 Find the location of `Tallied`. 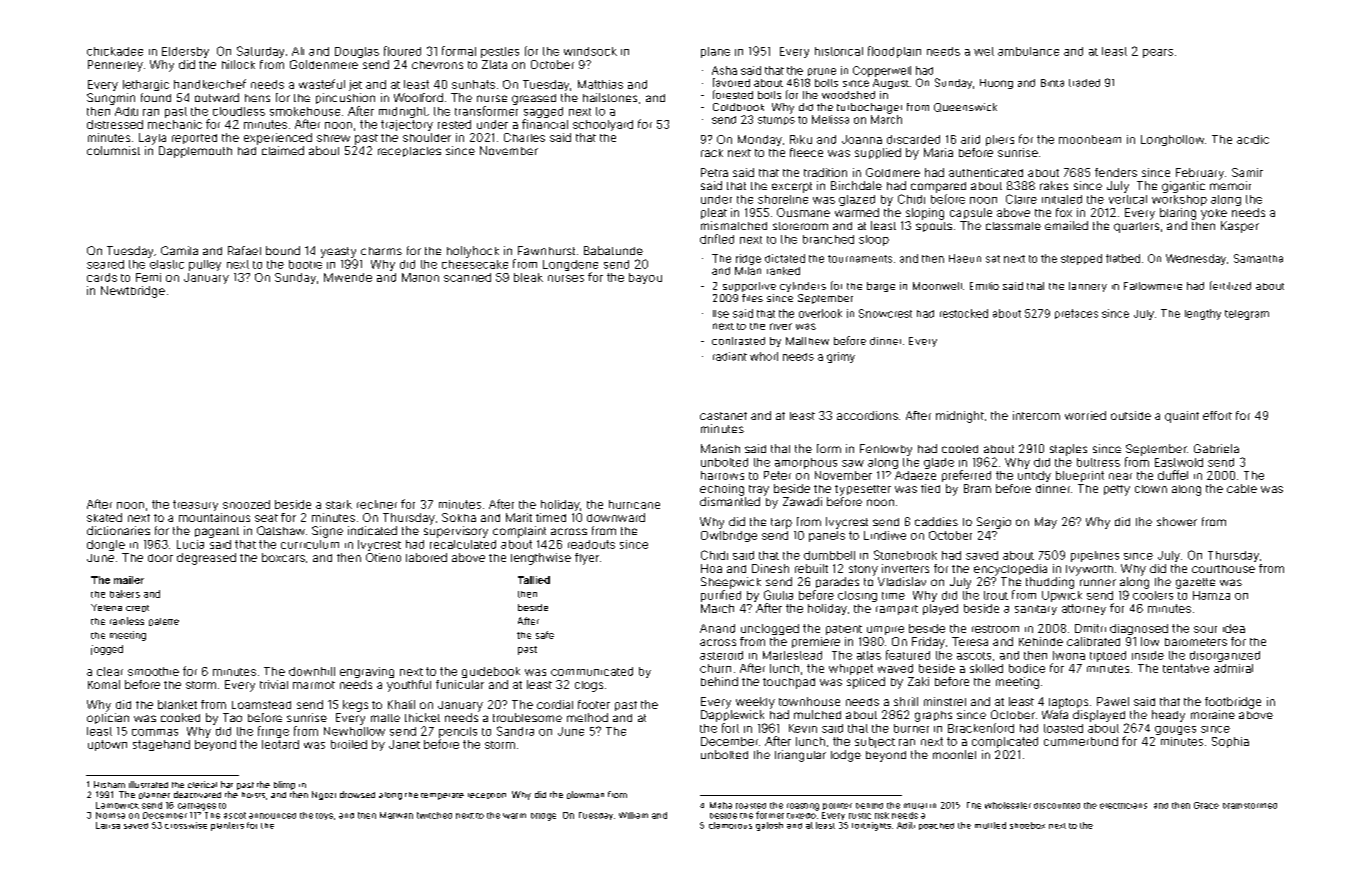

Tallied is located at coordinates (534, 580).
